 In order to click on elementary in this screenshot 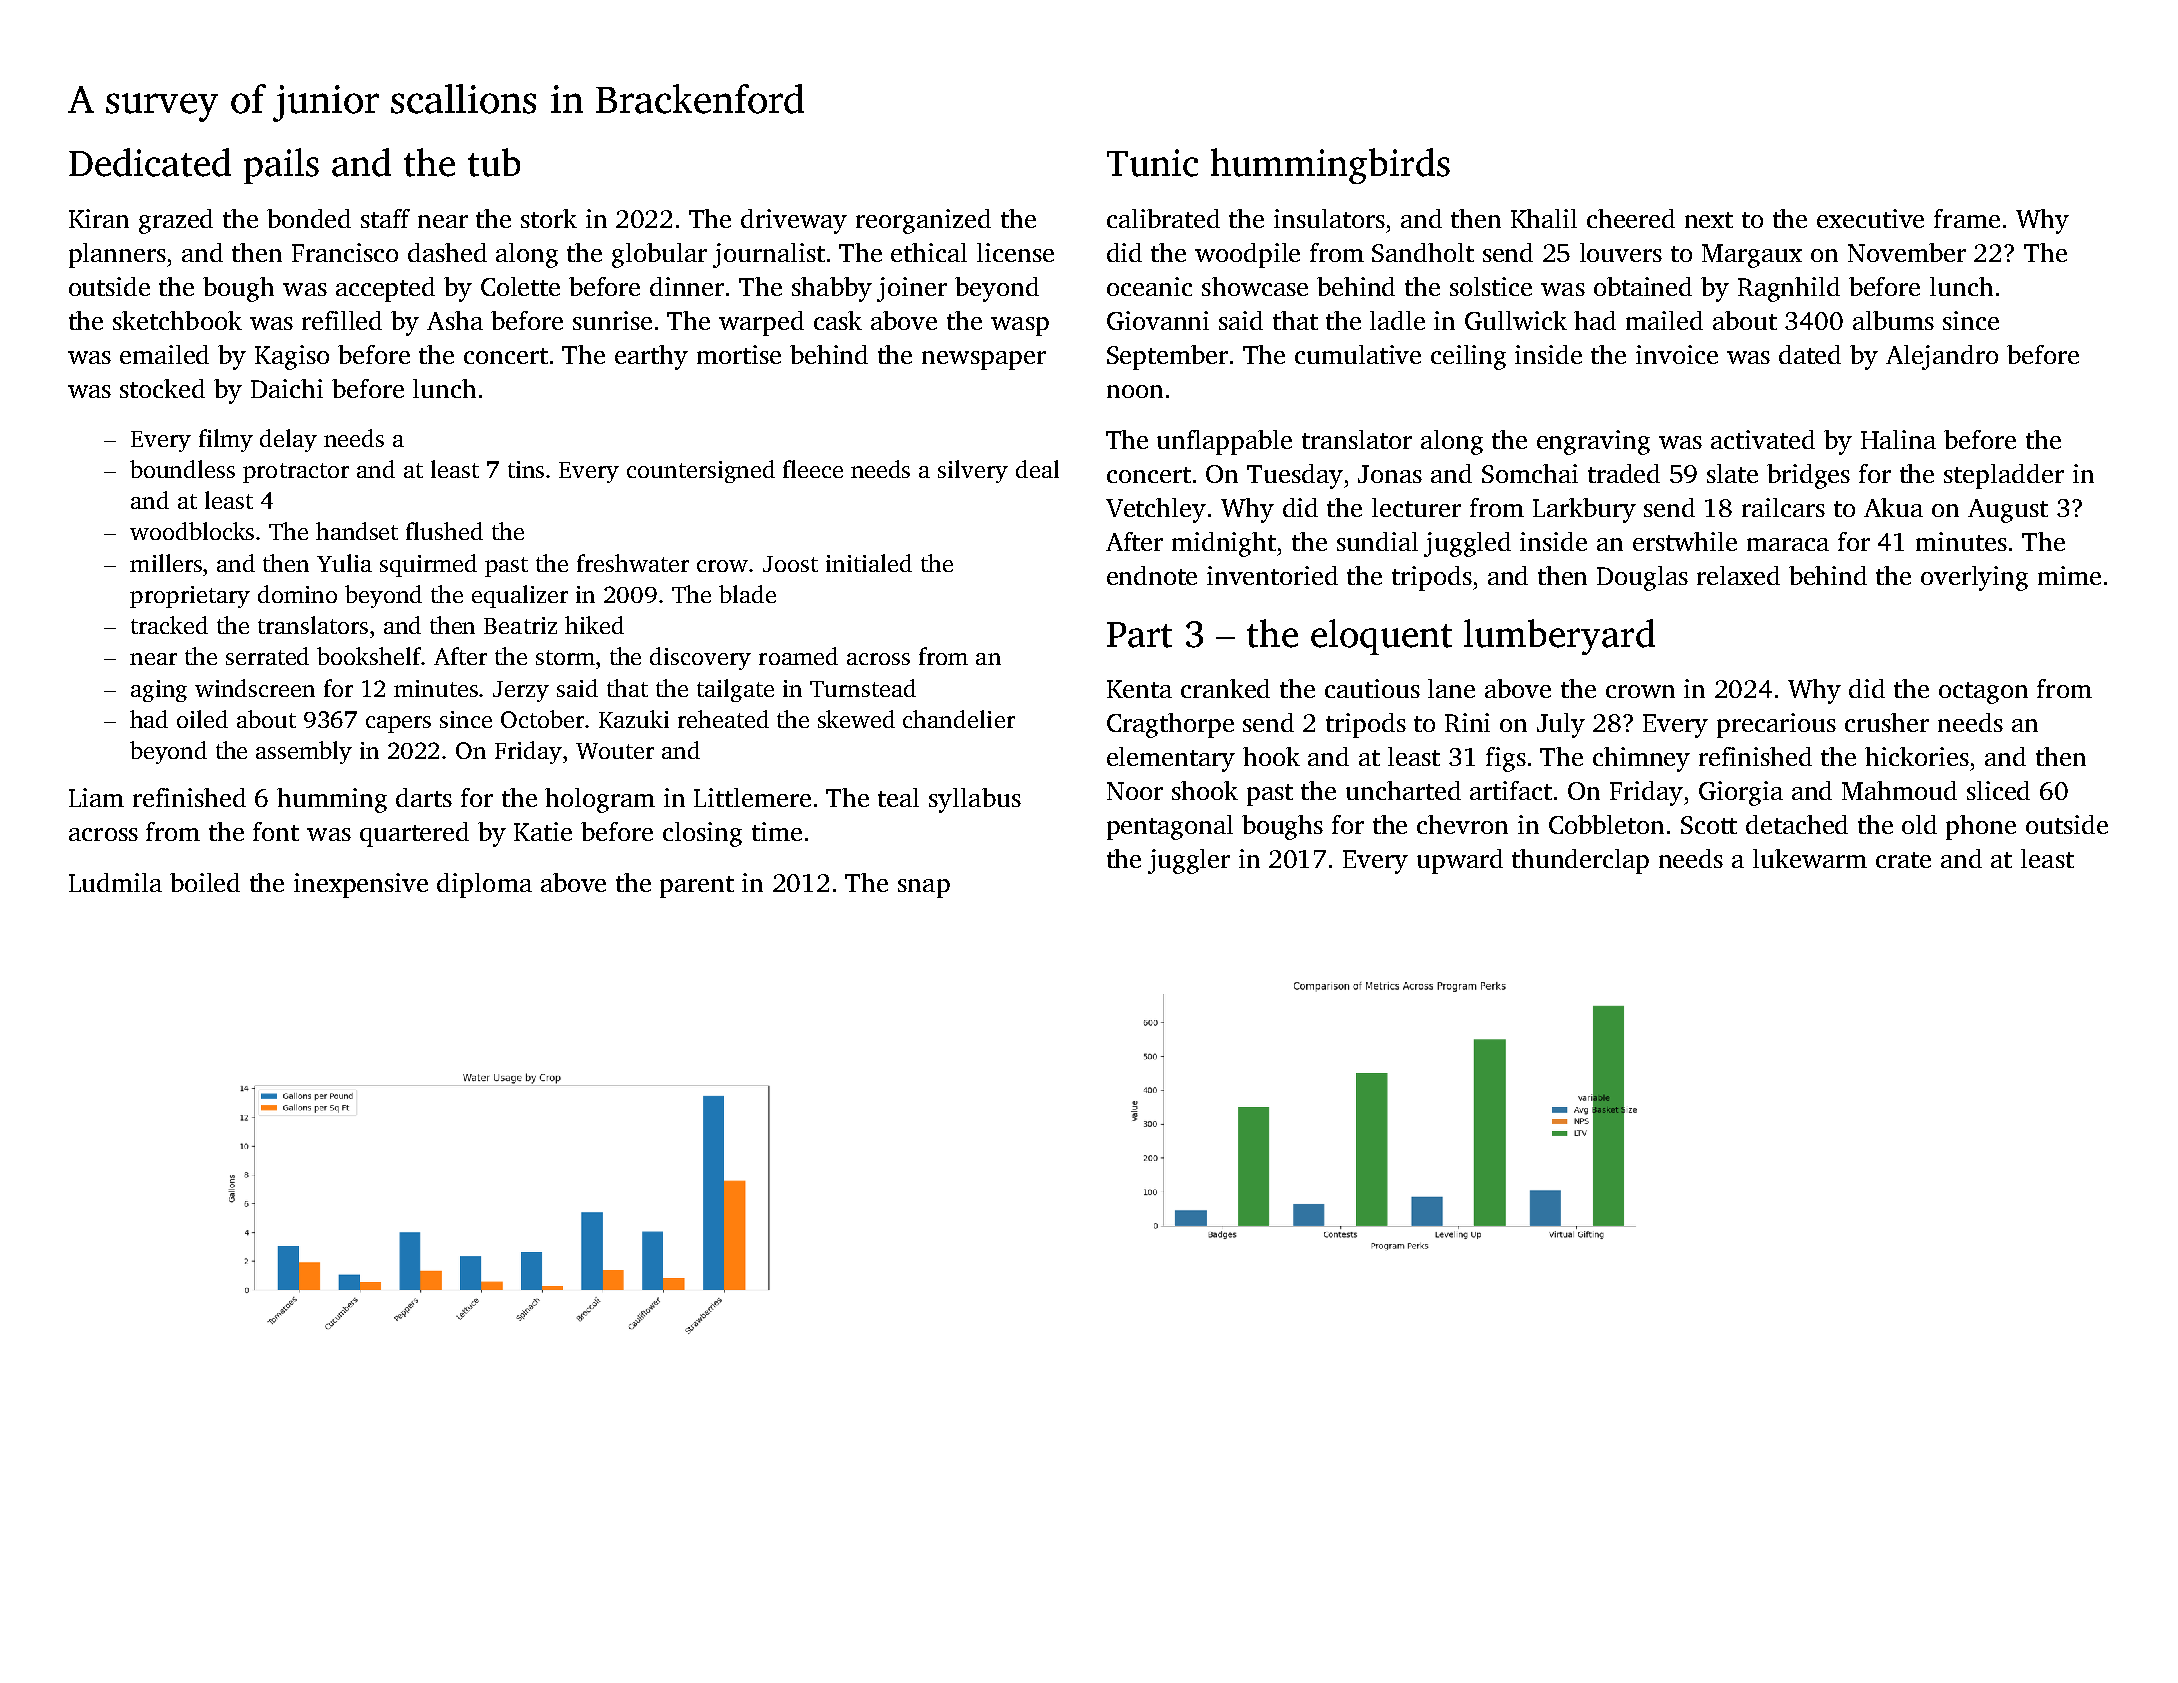, I will do `click(1171, 759)`.
